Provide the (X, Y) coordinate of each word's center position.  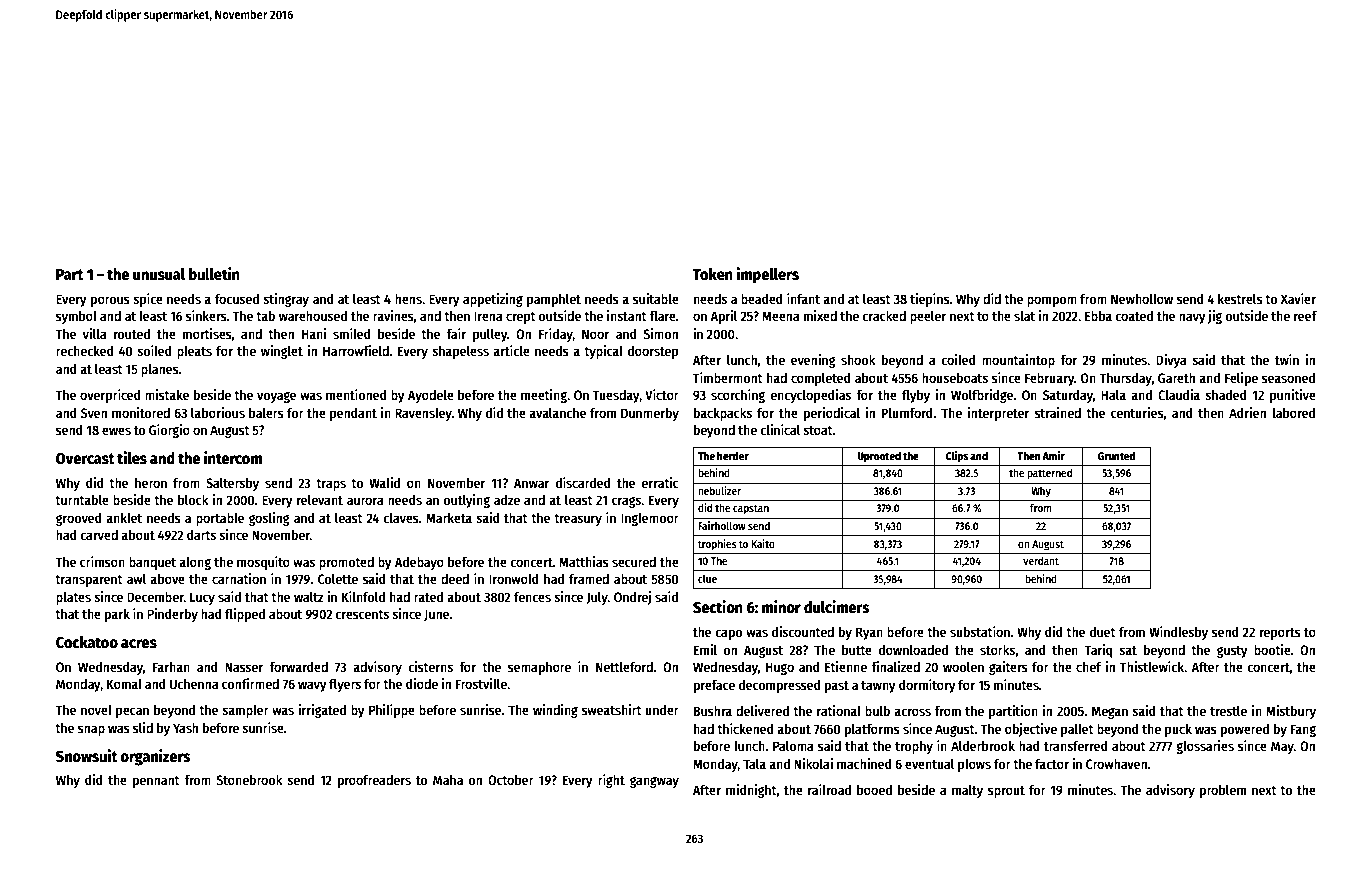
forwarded (298, 666)
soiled (154, 350)
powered (1245, 730)
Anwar (531, 483)
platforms (872, 730)
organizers (155, 757)
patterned (1049, 474)
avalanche (557, 412)
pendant (353, 414)
